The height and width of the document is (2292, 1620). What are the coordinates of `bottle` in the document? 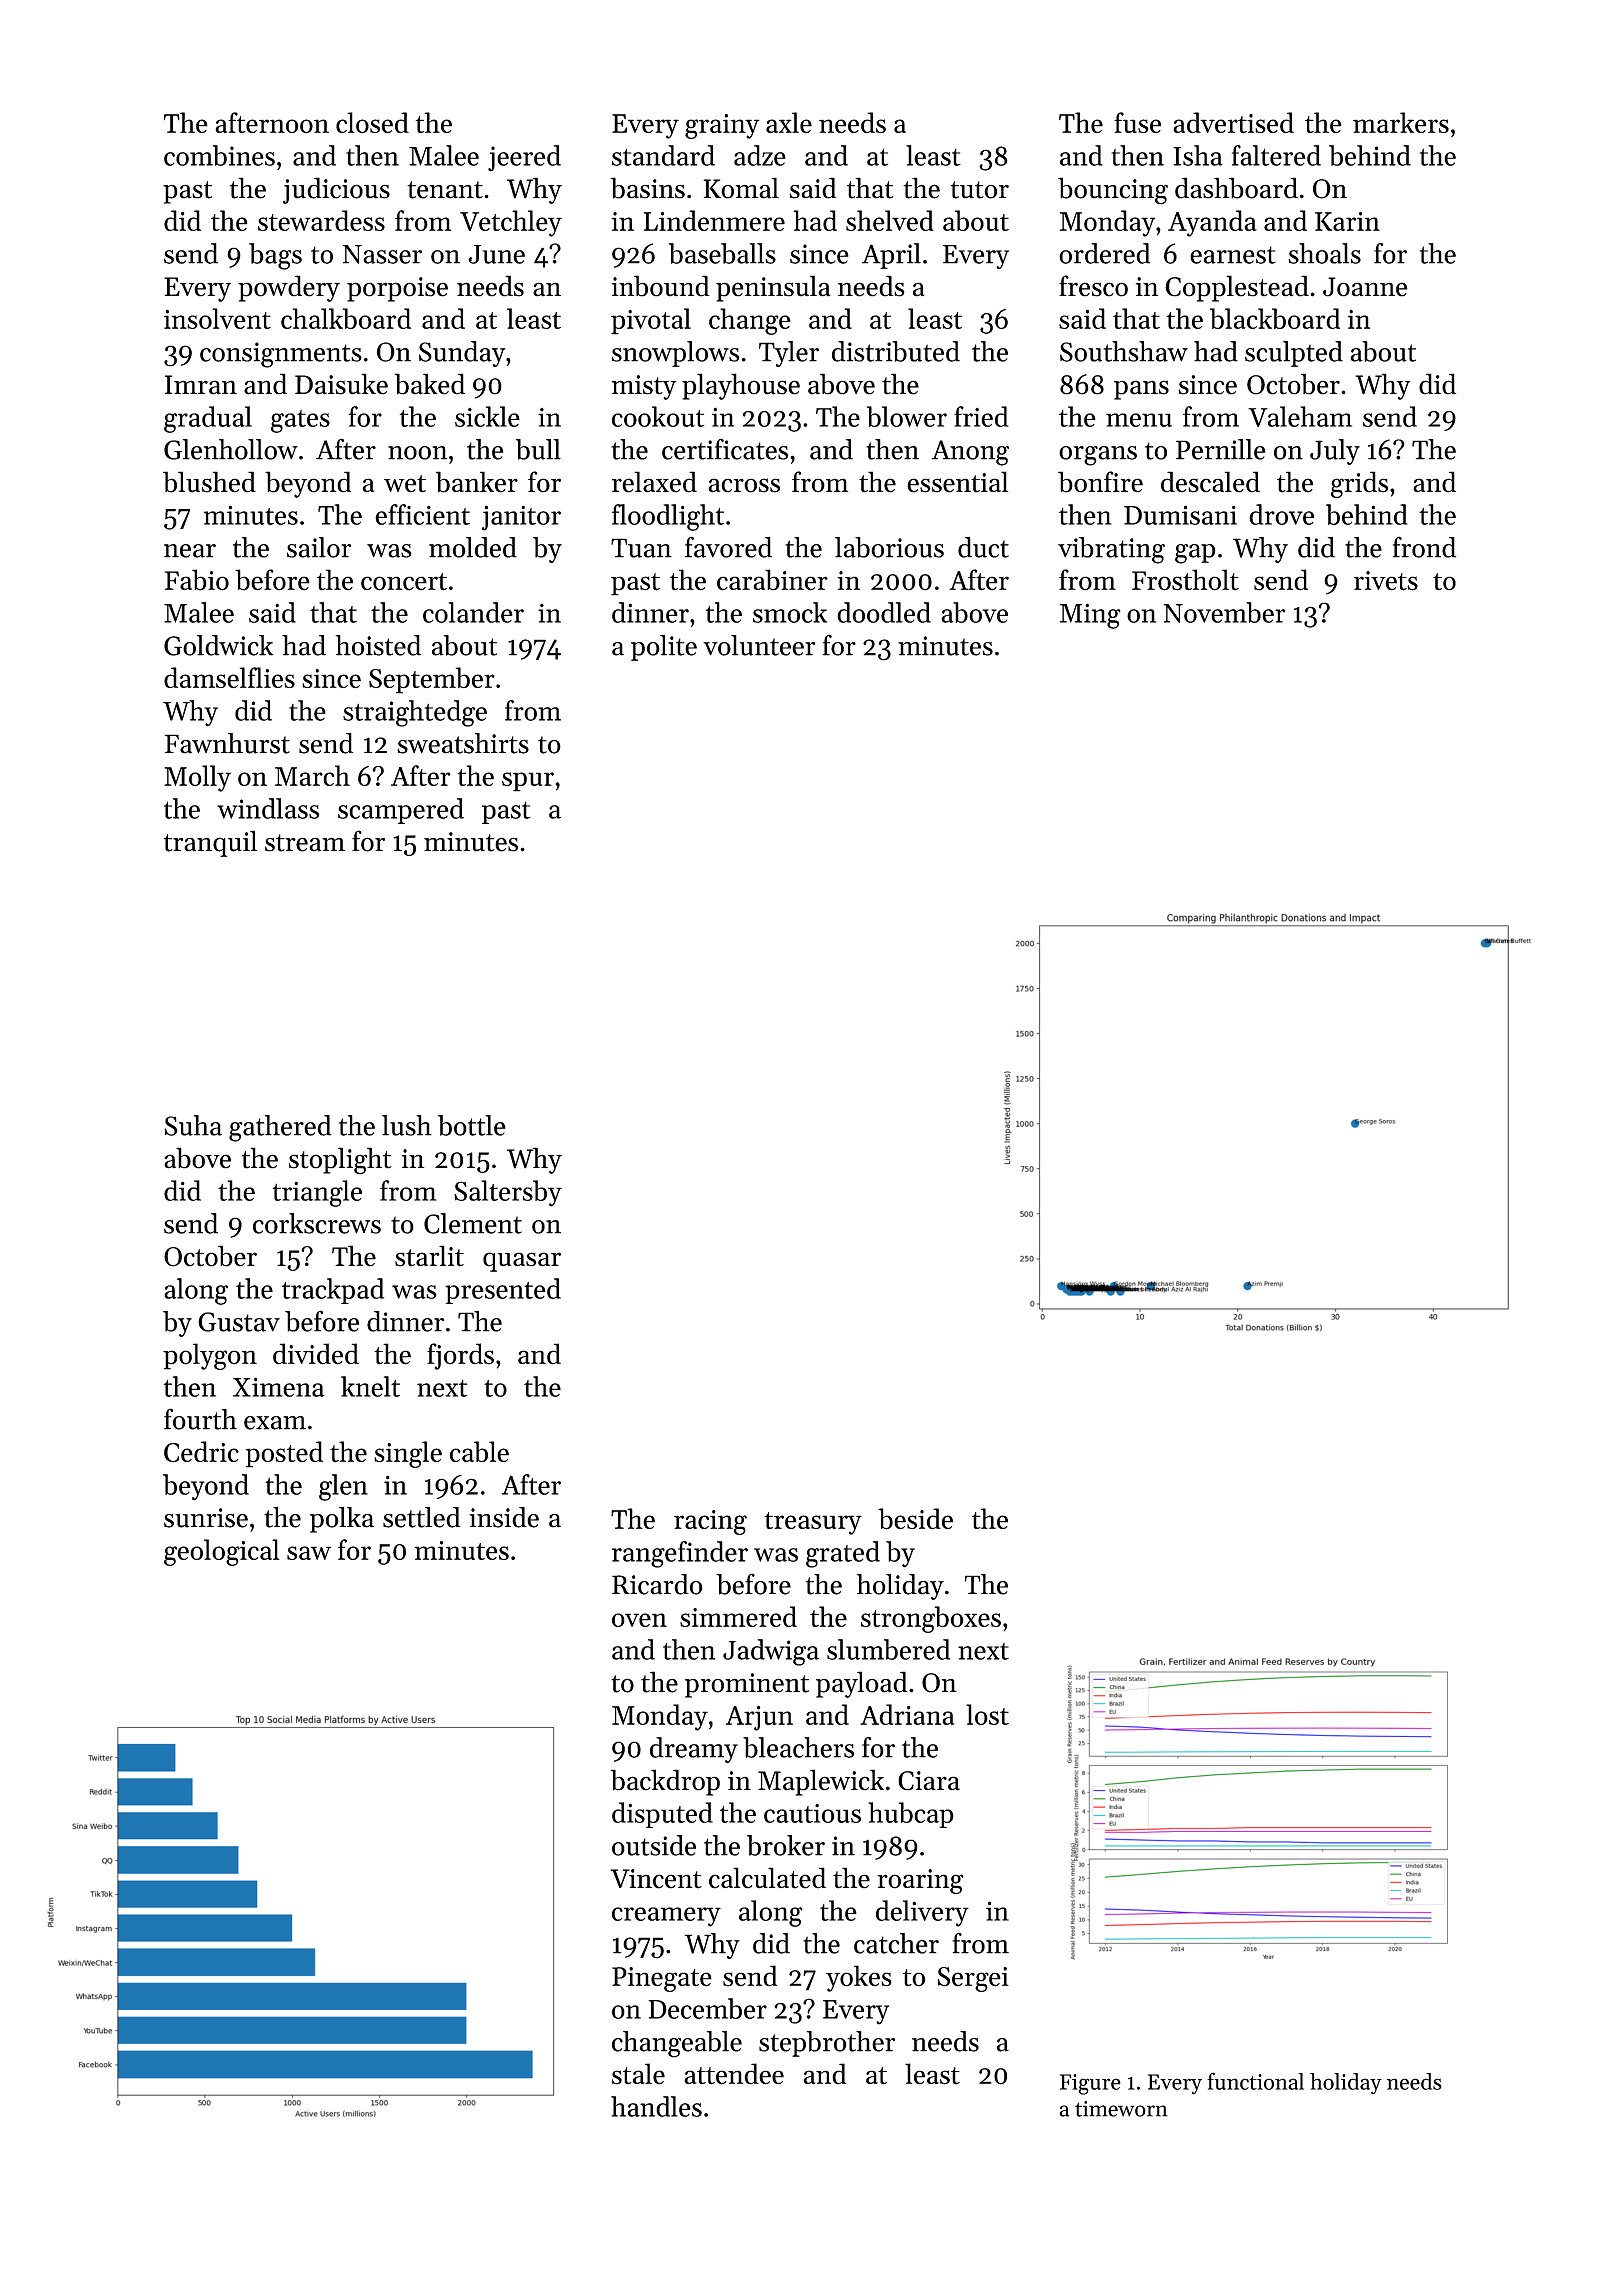 It's located at (472, 1125).
